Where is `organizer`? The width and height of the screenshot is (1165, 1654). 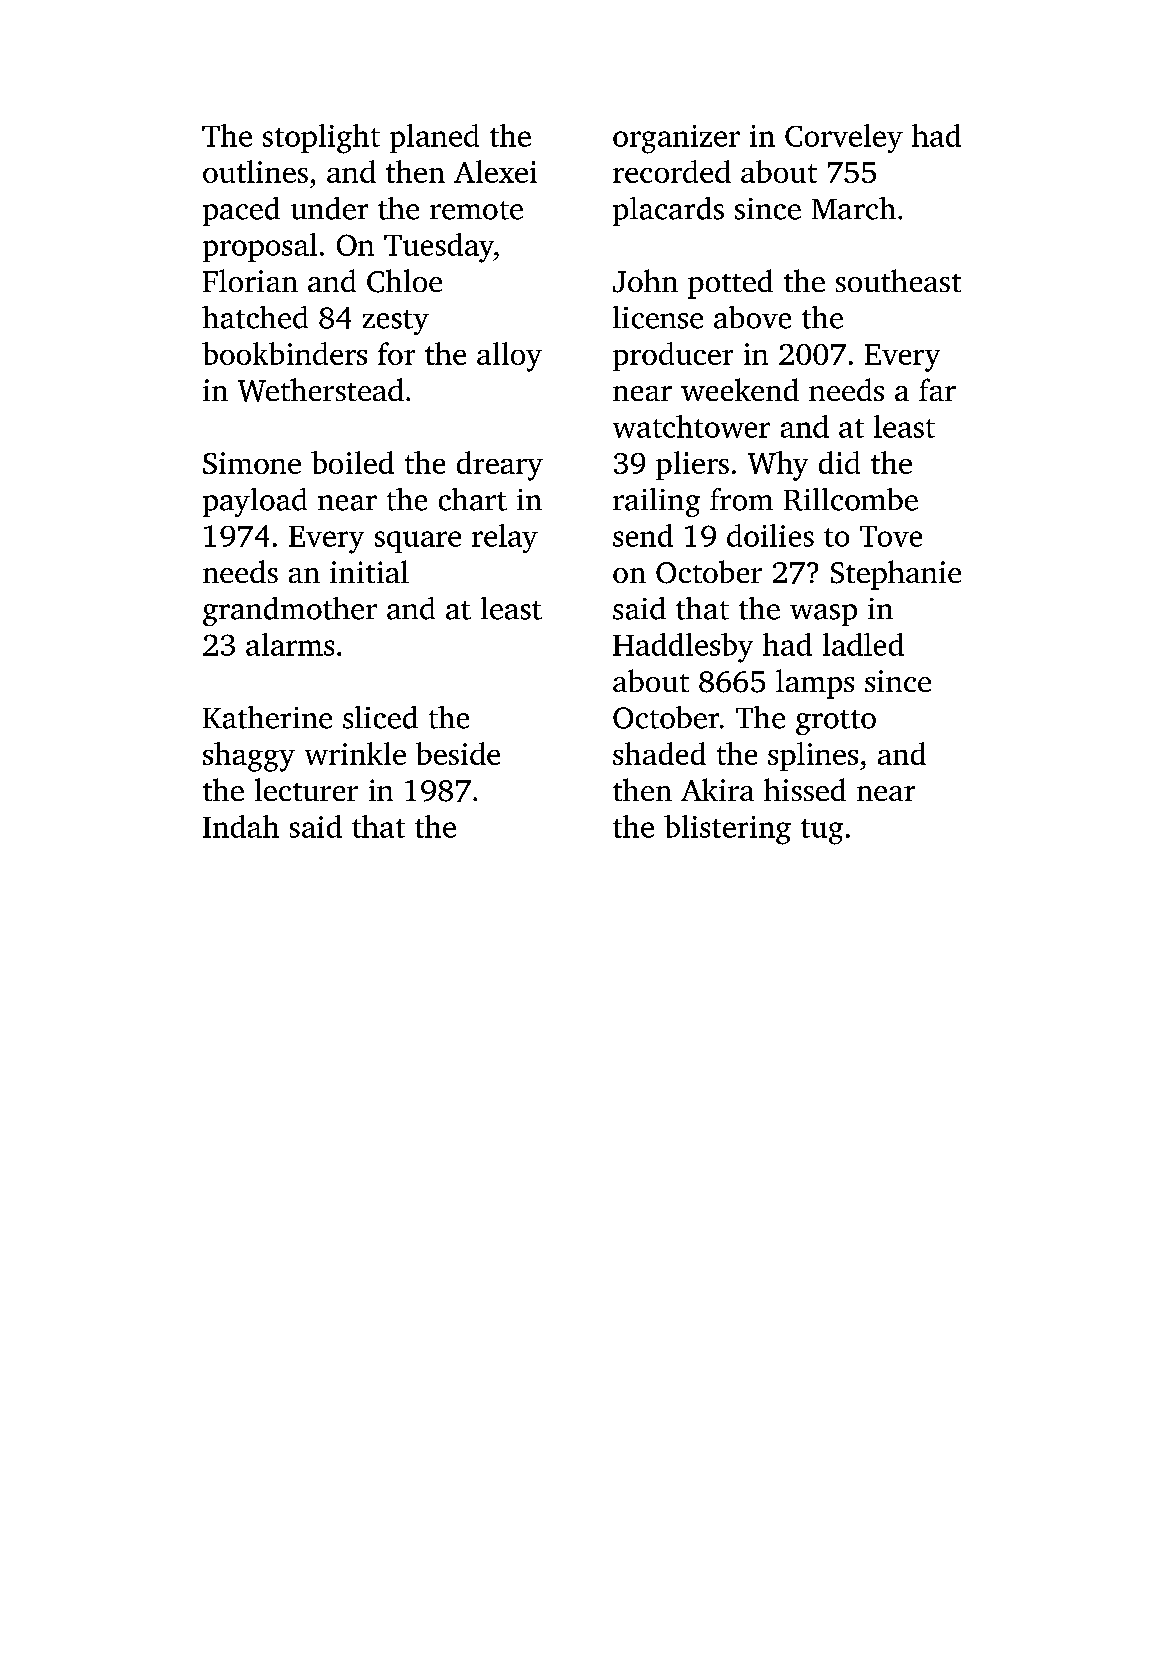
organizer is located at coordinates (676, 139).
